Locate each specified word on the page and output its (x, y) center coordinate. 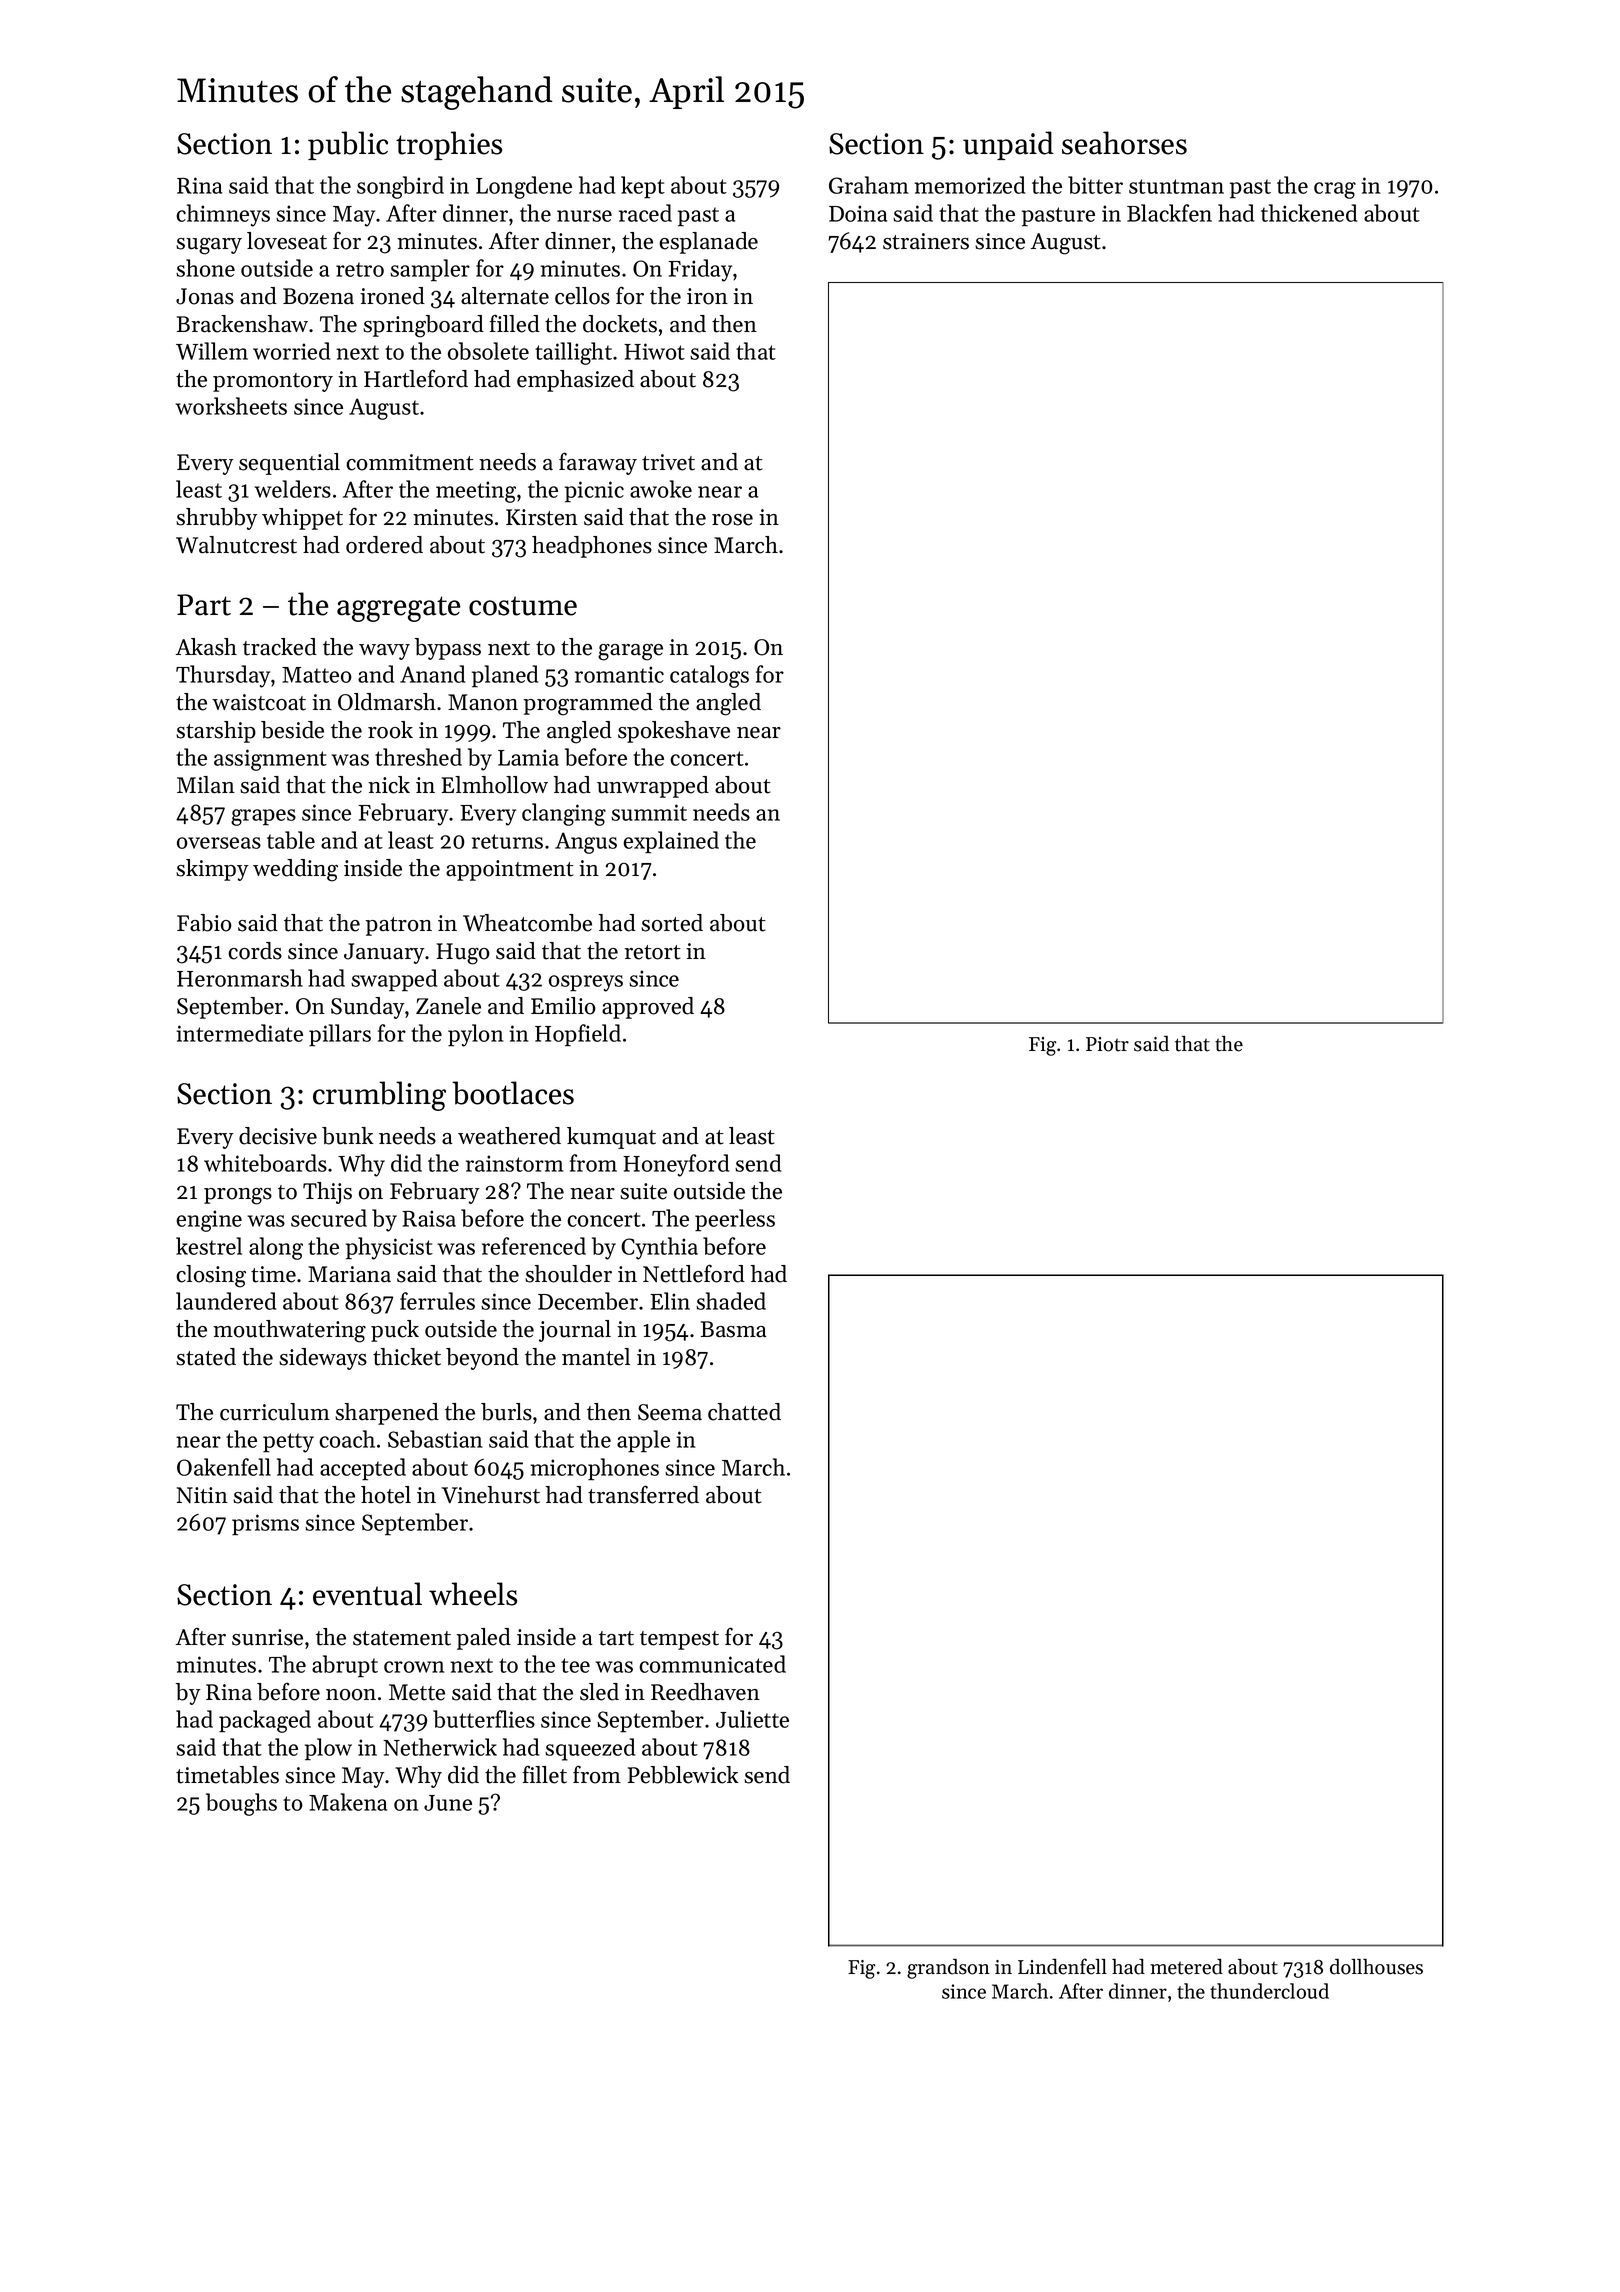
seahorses (1124, 143)
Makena (348, 1802)
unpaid (1008, 145)
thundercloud (1269, 1991)
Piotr (1107, 1044)
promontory (273, 382)
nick (389, 785)
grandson (948, 1969)
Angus (586, 843)
